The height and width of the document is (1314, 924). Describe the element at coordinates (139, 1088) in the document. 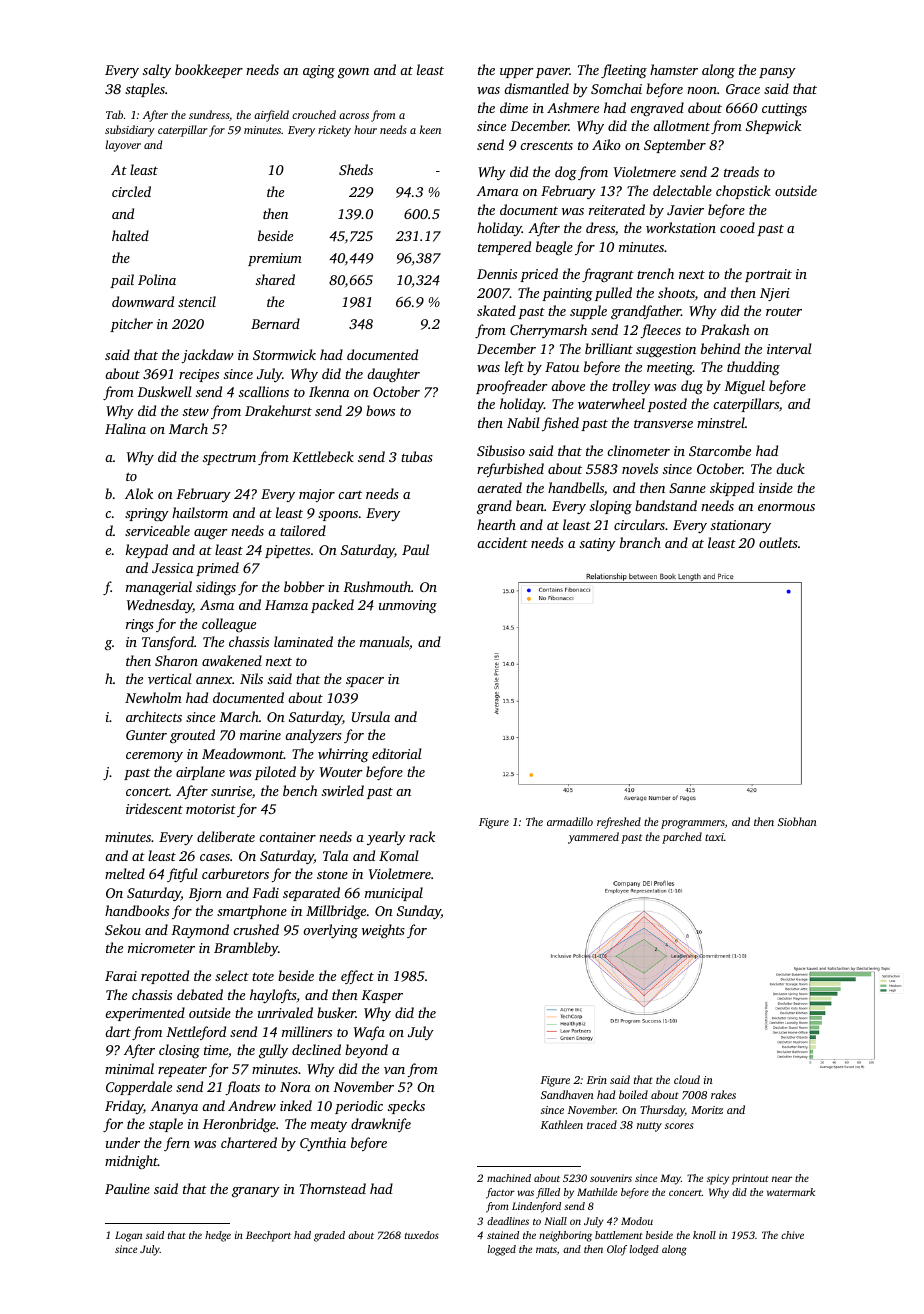

I see `Copperdale` at that location.
